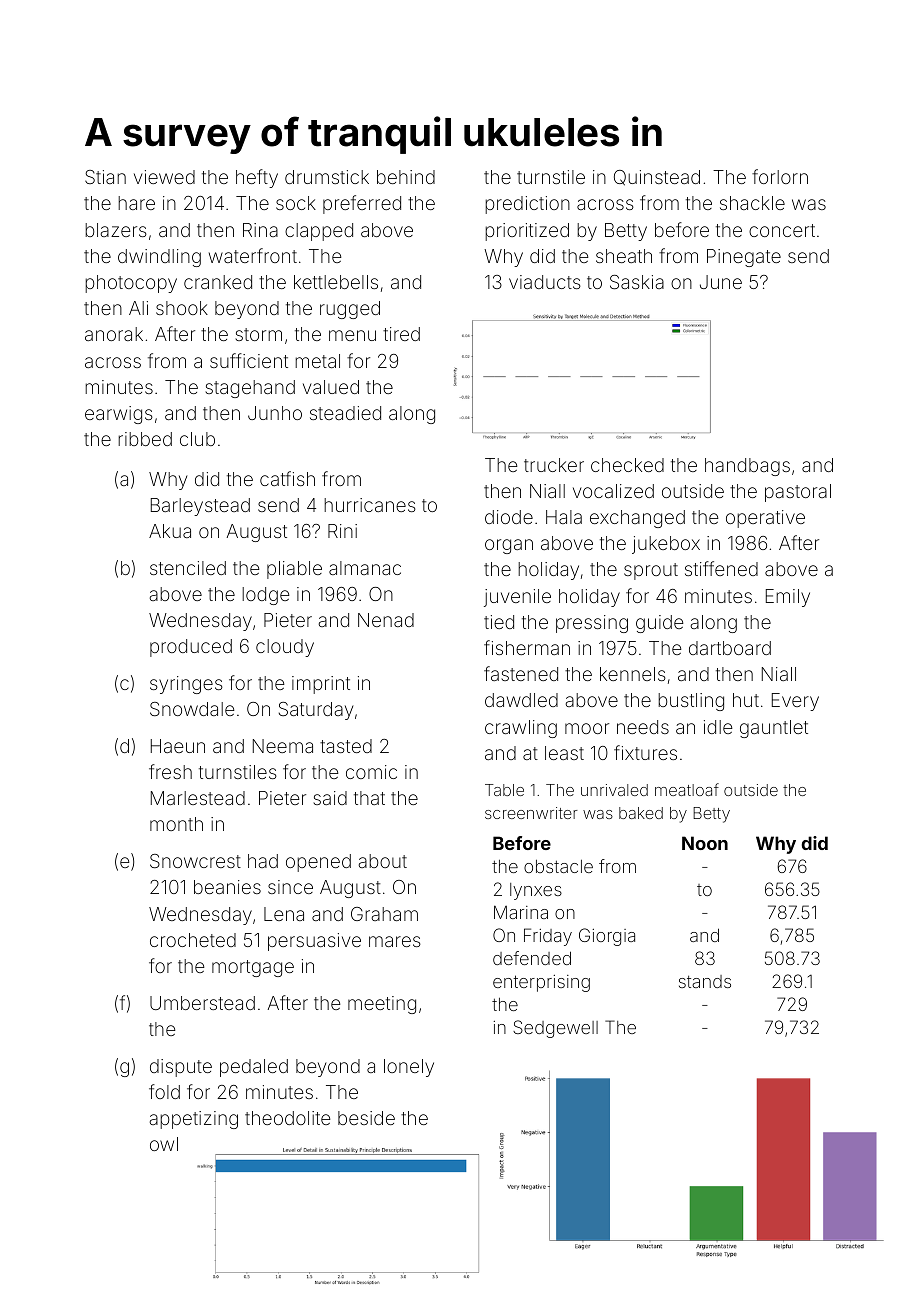  Describe the element at coordinates (788, 598) in the document. I see `Emily` at that location.
